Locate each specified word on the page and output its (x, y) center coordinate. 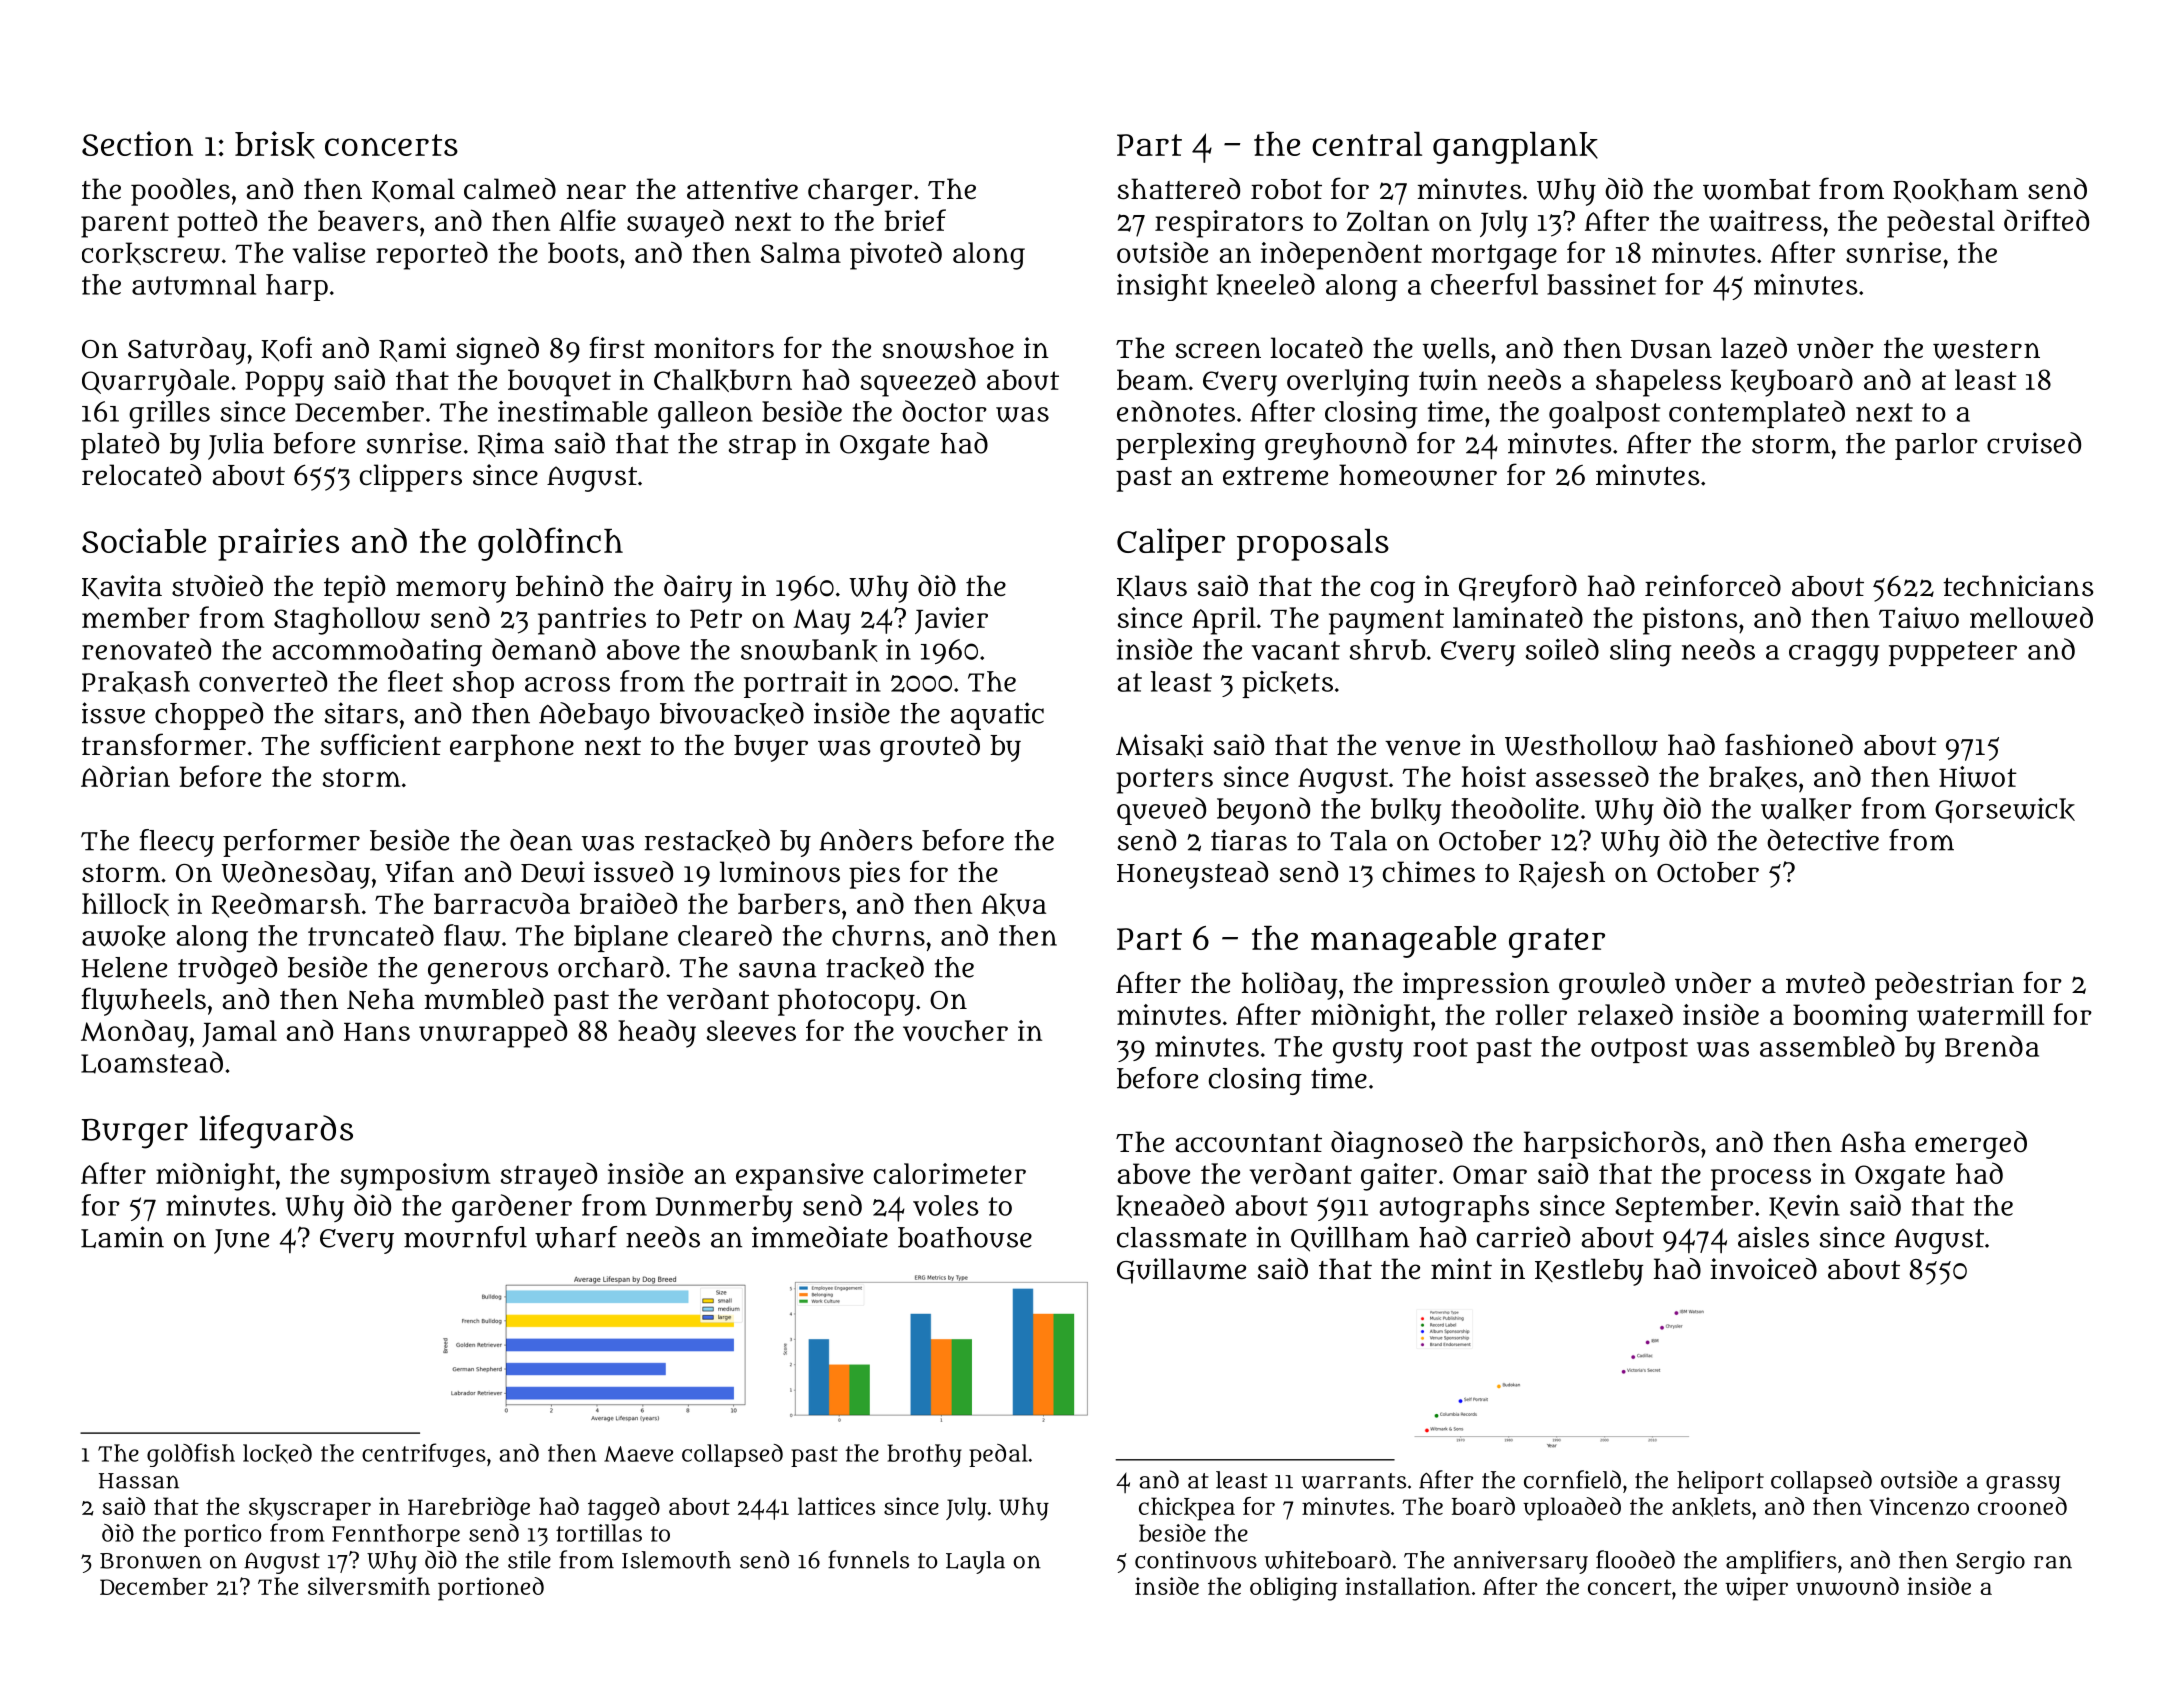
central (1367, 144)
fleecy (176, 843)
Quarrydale (155, 382)
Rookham (1955, 190)
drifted (2046, 220)
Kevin (1804, 1207)
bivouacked (732, 714)
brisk (275, 145)
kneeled (1266, 285)
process (1761, 1180)
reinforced (1713, 585)
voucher (955, 1030)
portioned (491, 1589)
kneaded (1170, 1206)
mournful (465, 1237)
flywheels (143, 1001)
